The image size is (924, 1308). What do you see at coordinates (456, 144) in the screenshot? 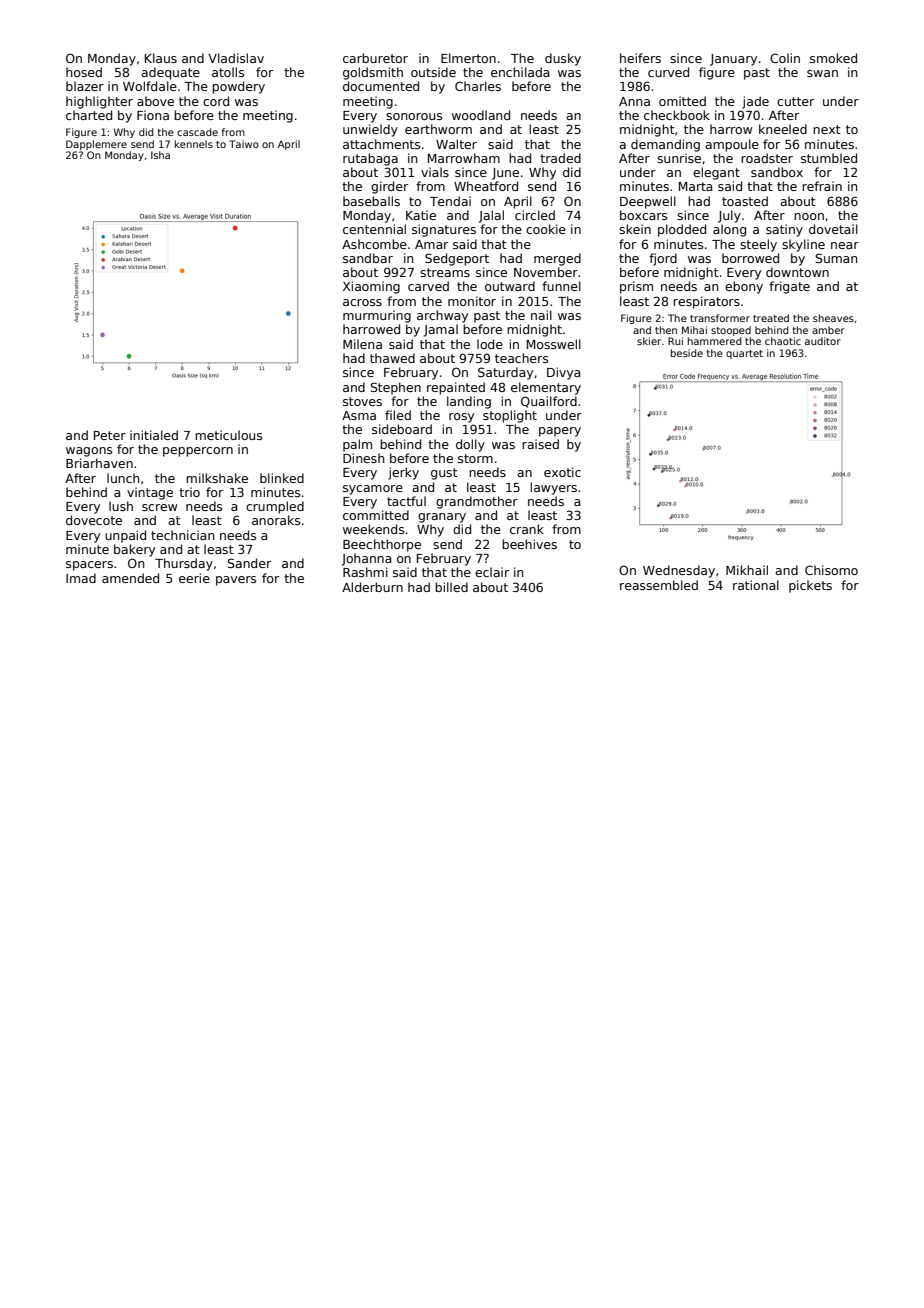
I see `Walter` at bounding box center [456, 144].
